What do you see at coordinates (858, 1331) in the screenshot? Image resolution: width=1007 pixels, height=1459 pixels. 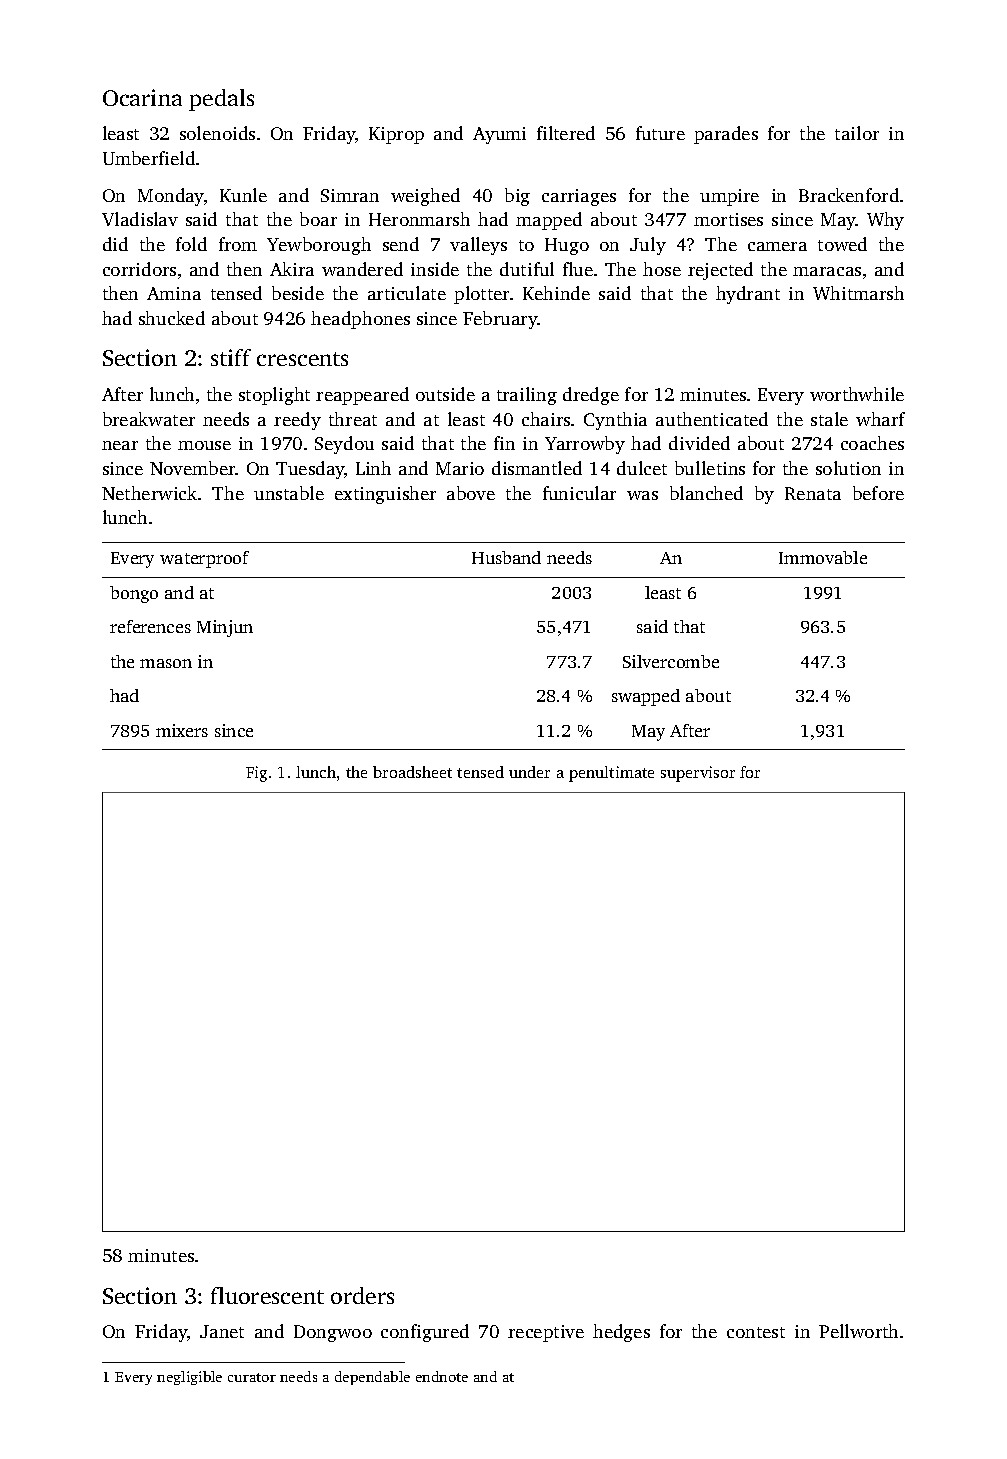 I see `Pellworth` at bounding box center [858, 1331].
